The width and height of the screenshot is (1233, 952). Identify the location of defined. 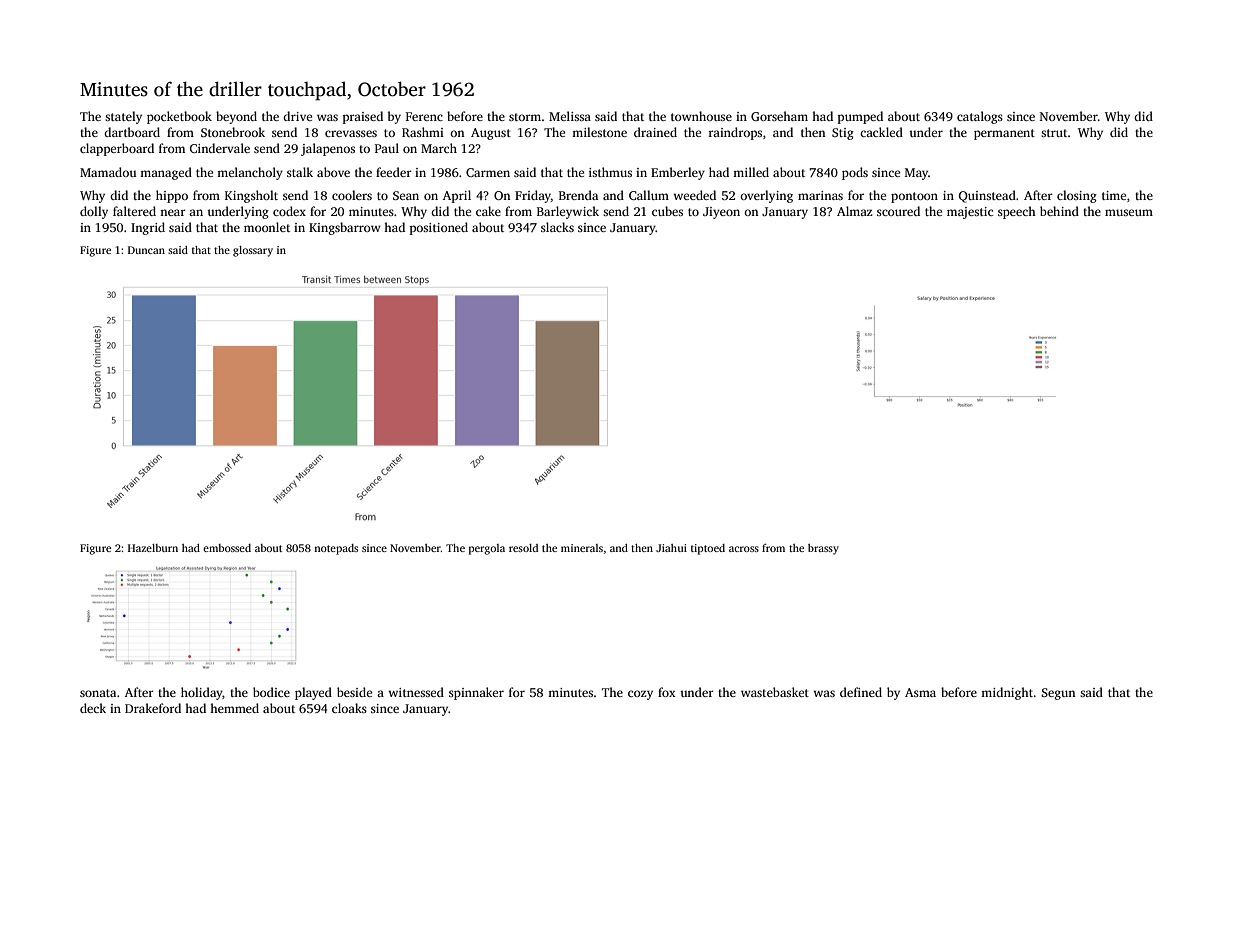
(861, 692).
